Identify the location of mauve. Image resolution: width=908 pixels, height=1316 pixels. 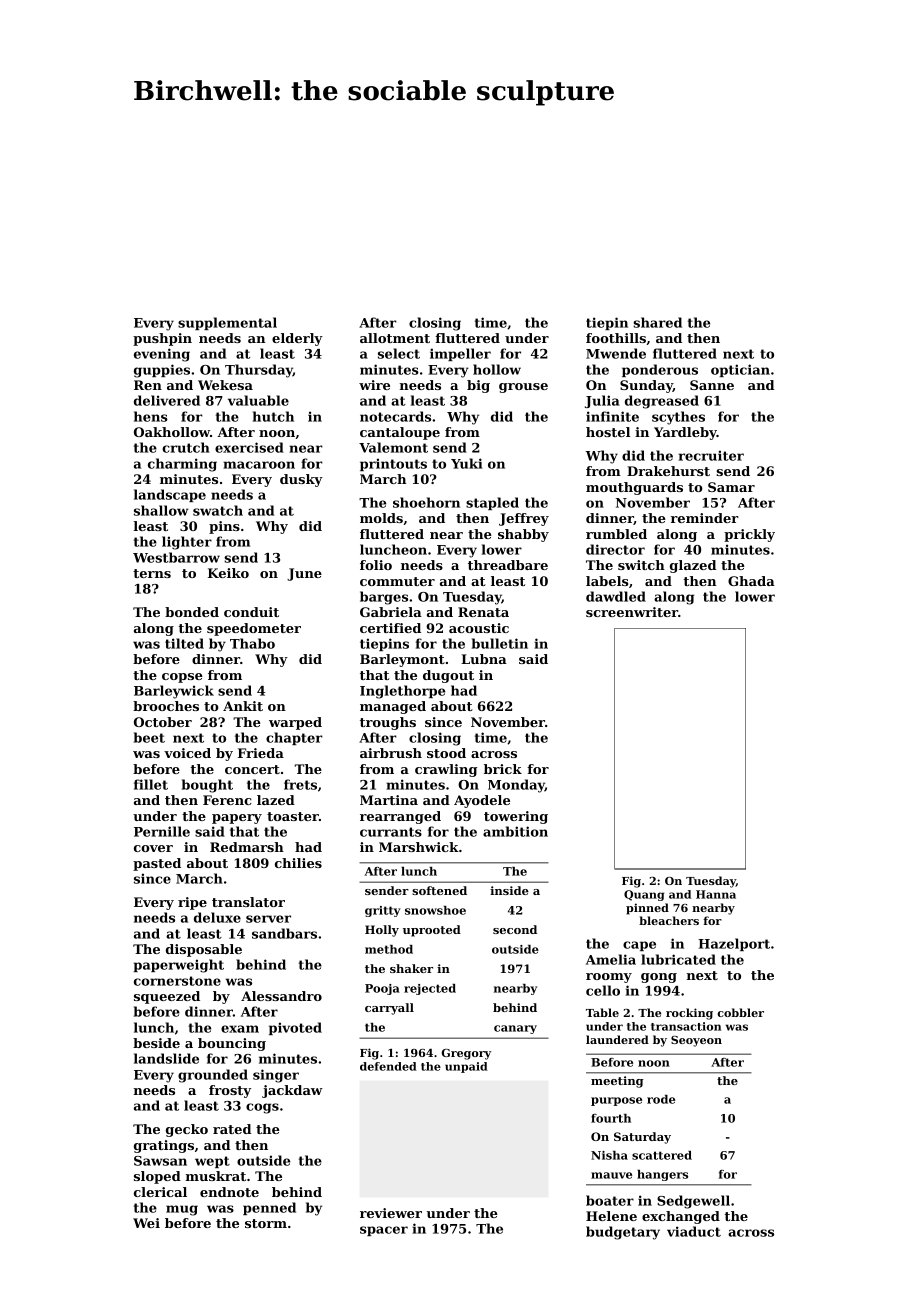
(611, 1175).
